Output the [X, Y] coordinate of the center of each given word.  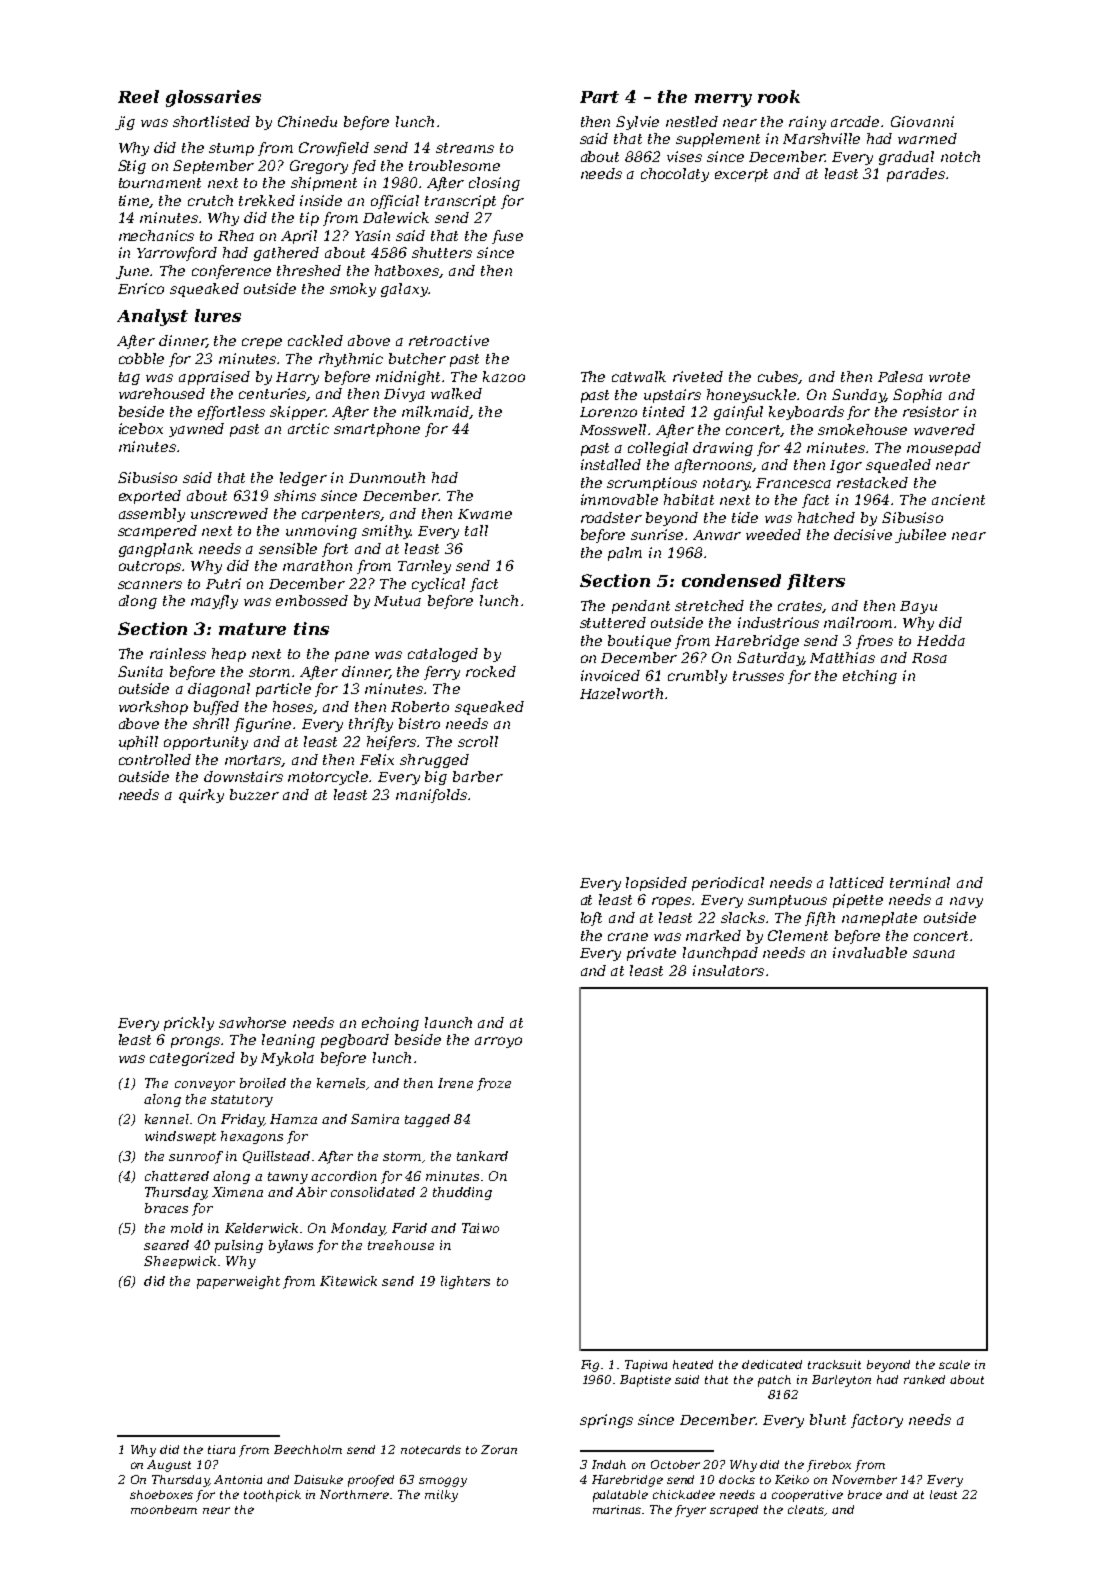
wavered [944, 429]
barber [478, 776]
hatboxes [407, 271]
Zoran [499, 1449]
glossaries [213, 98]
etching [870, 677]
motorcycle [329, 778]
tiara [221, 1449]
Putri [223, 583]
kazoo [504, 376]
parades [916, 175]
